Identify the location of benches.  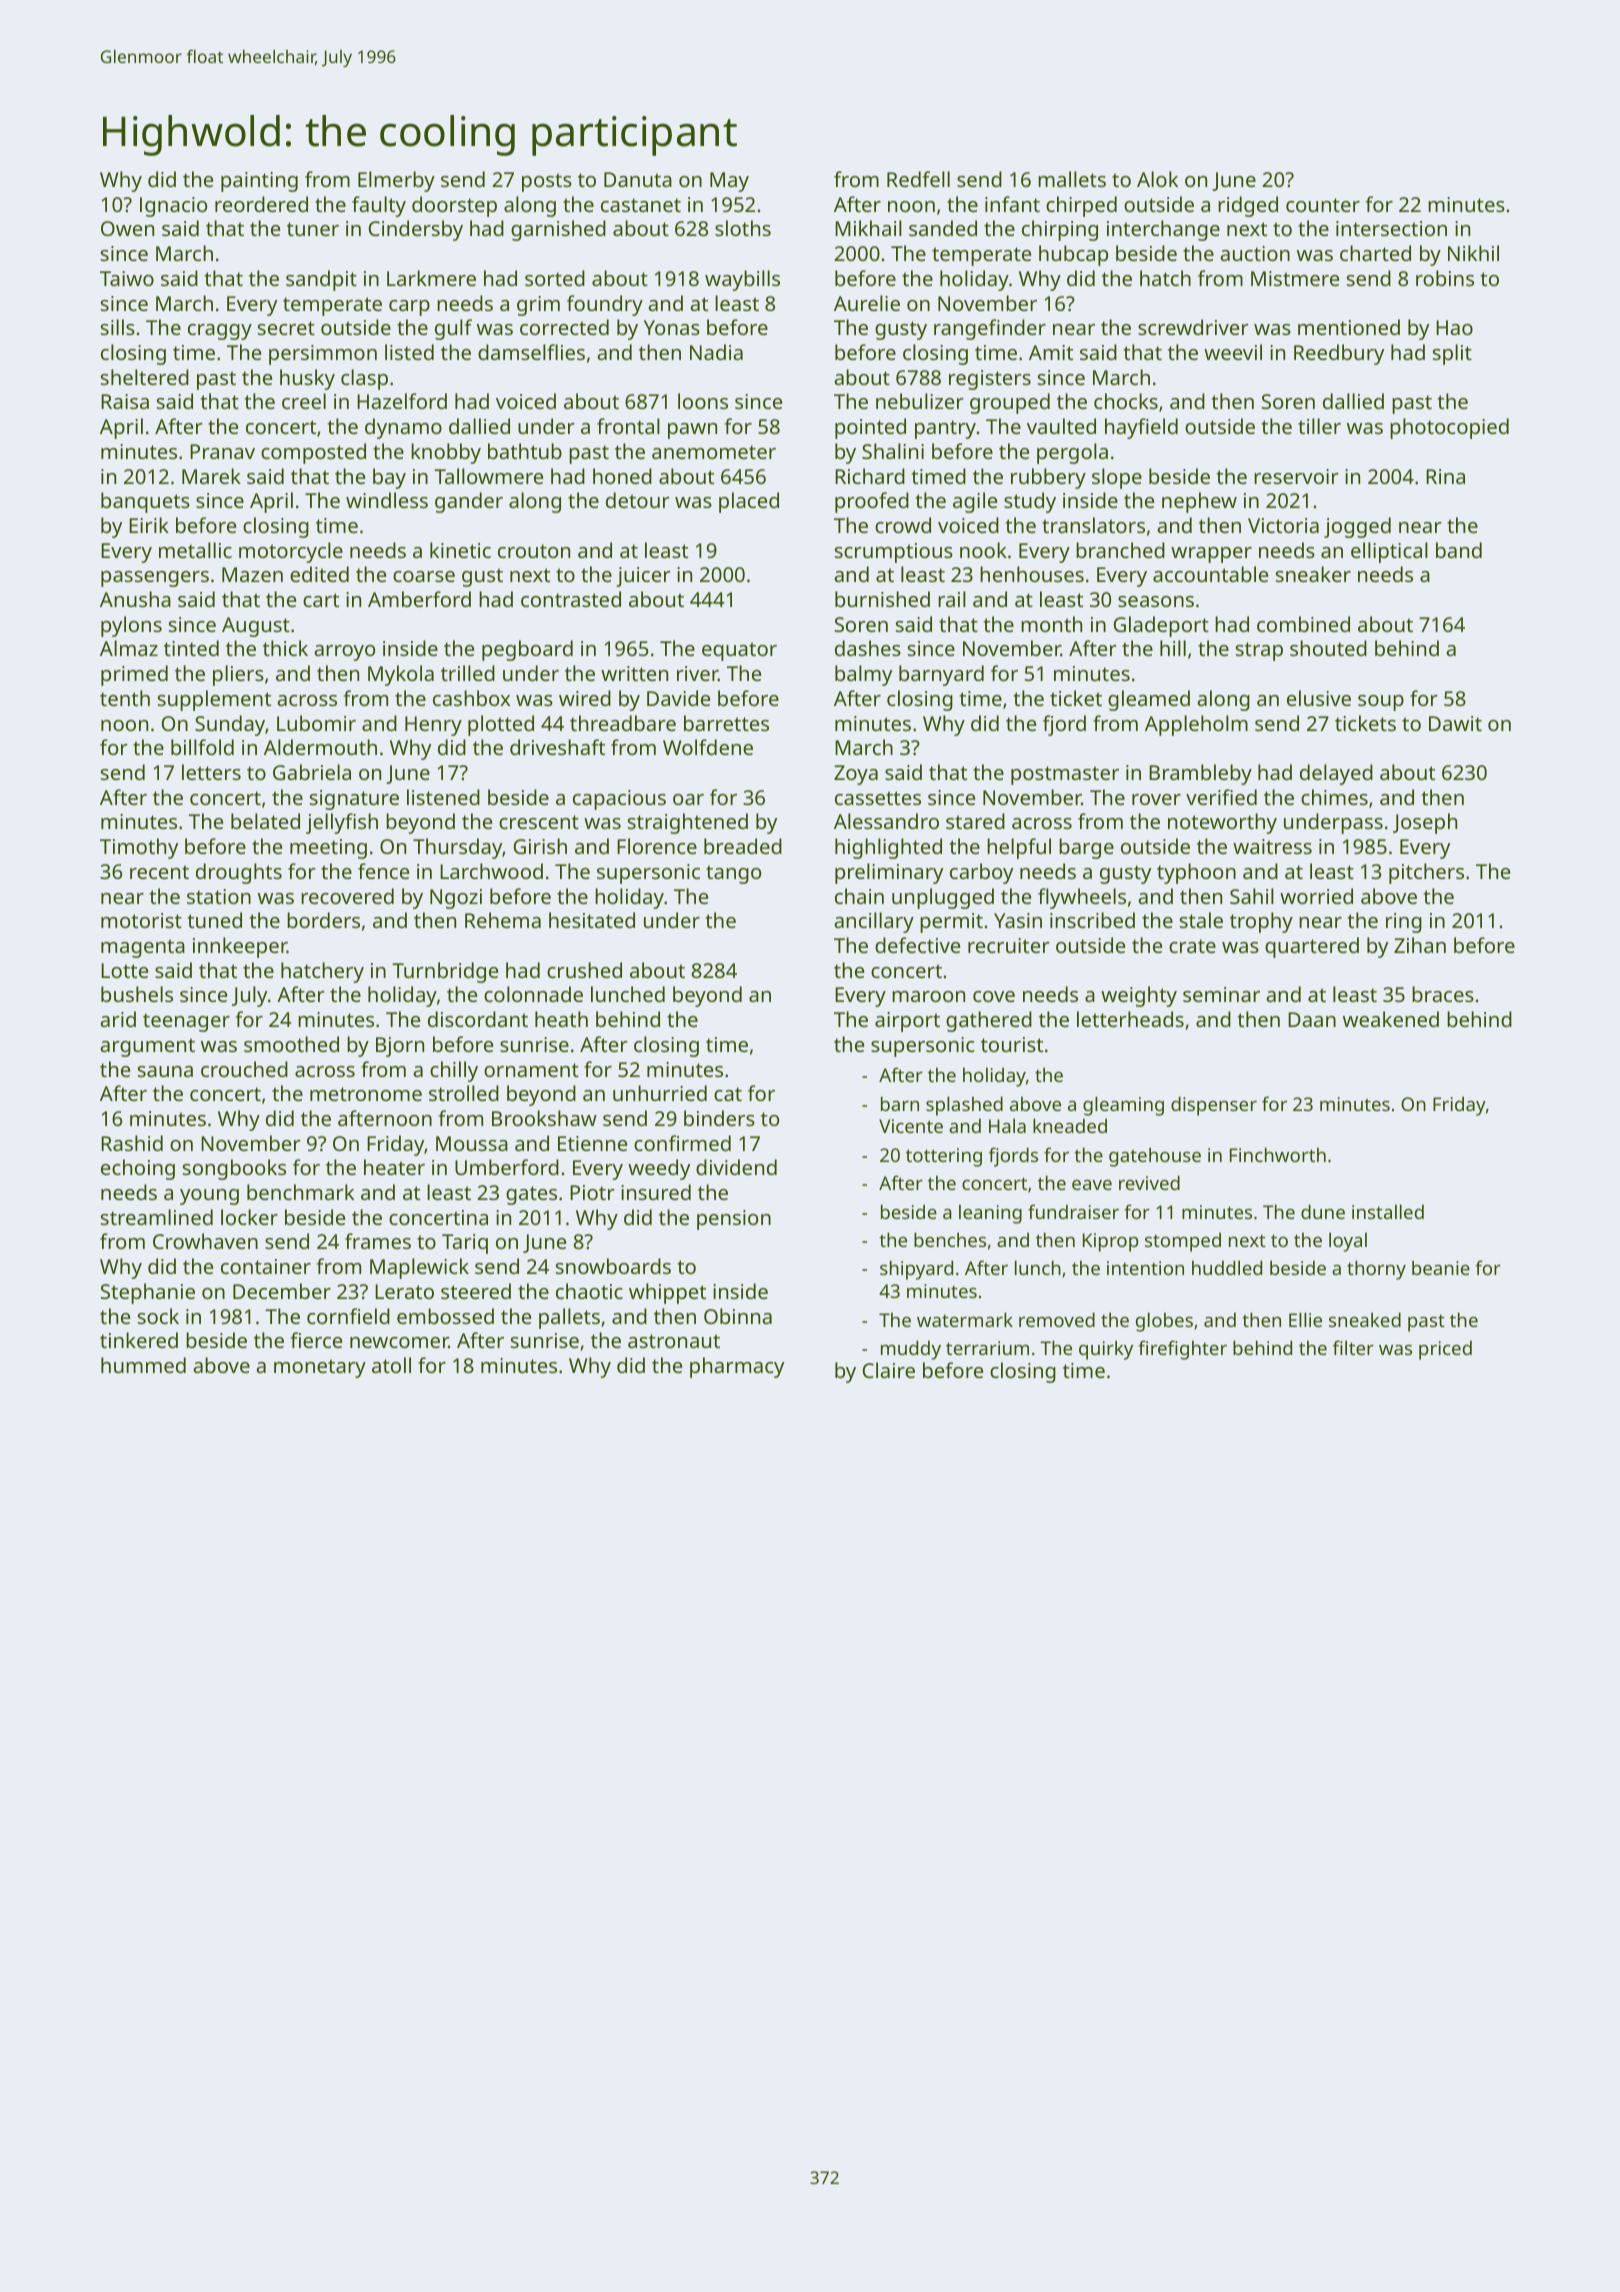
(950, 1239).
